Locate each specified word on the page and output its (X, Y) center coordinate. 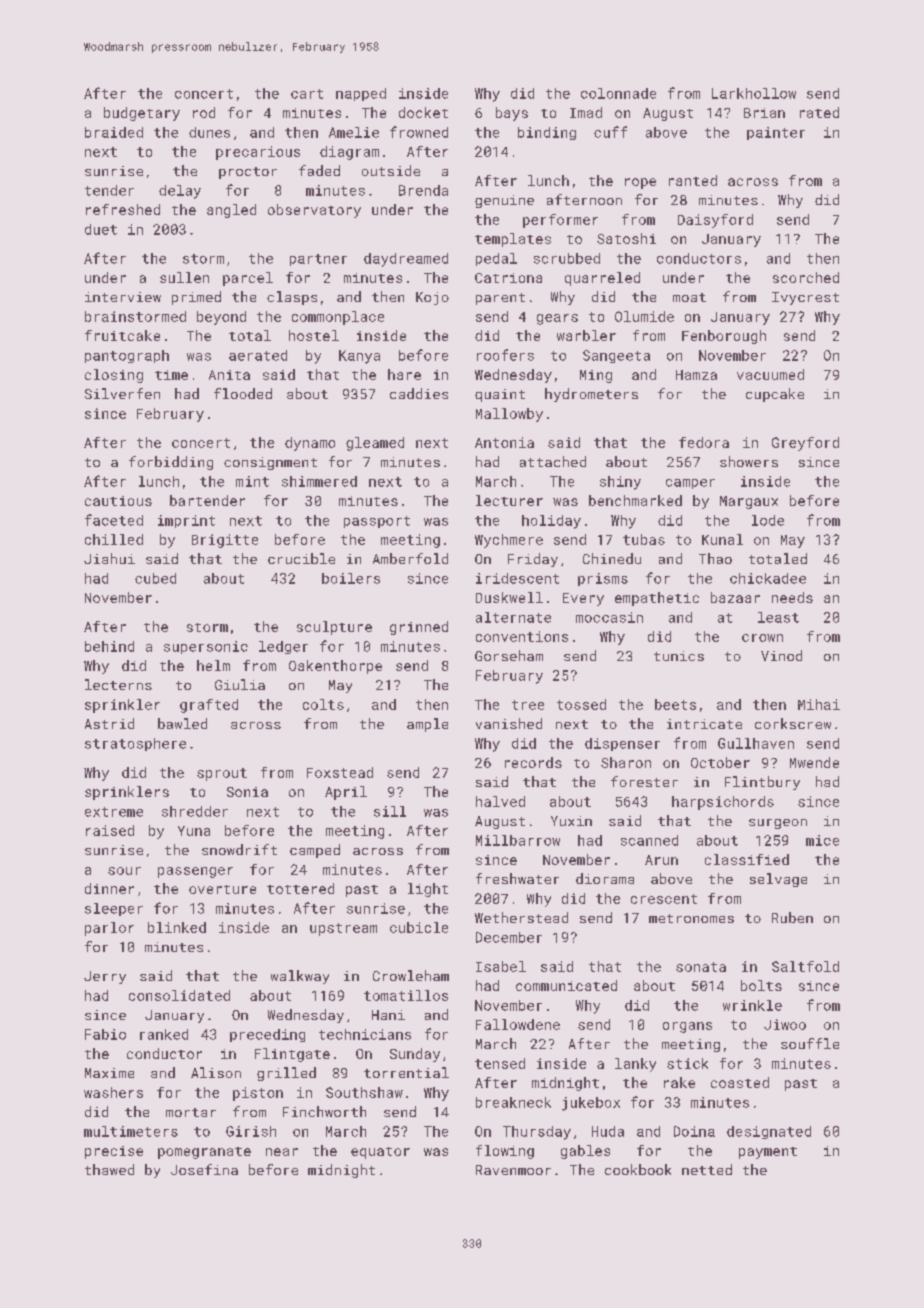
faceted (114, 520)
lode (768, 520)
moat (689, 297)
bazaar (735, 597)
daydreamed (406, 260)
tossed (581, 704)
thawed (109, 1169)
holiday (551, 522)
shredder (195, 811)
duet (101, 229)
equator (380, 1153)
